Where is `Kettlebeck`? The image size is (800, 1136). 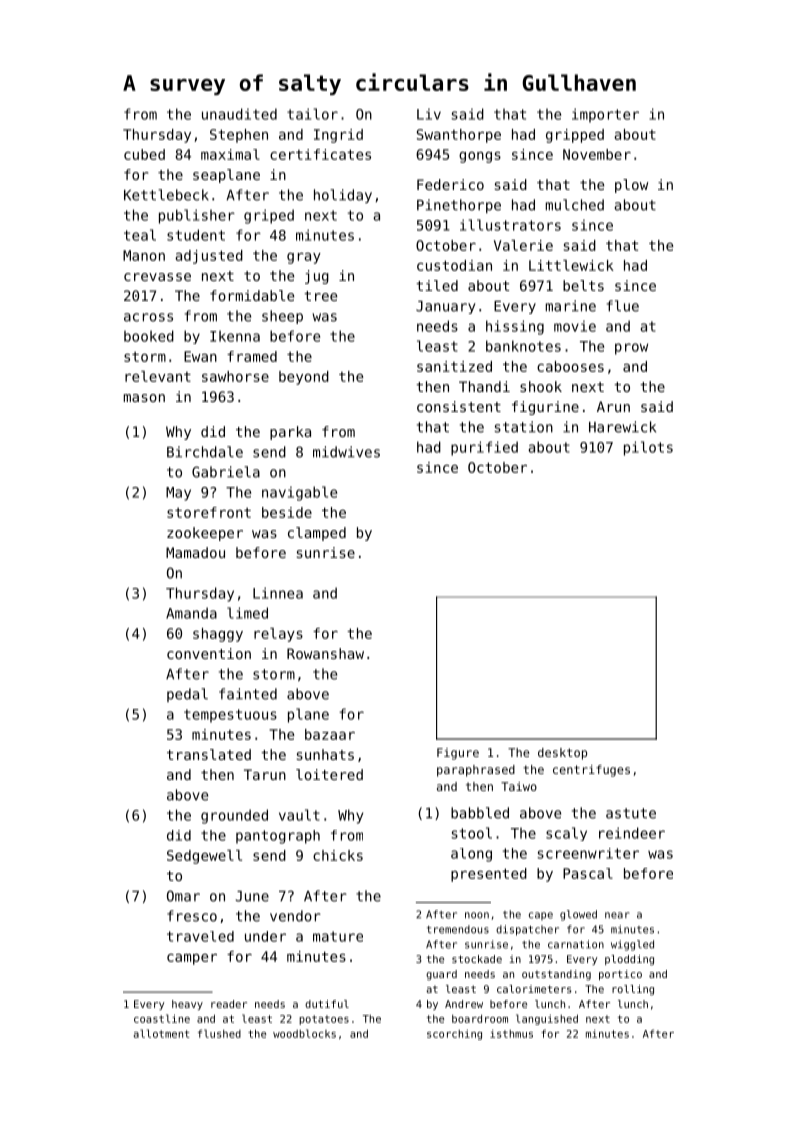
Kettlebeck is located at coordinates (166, 195).
